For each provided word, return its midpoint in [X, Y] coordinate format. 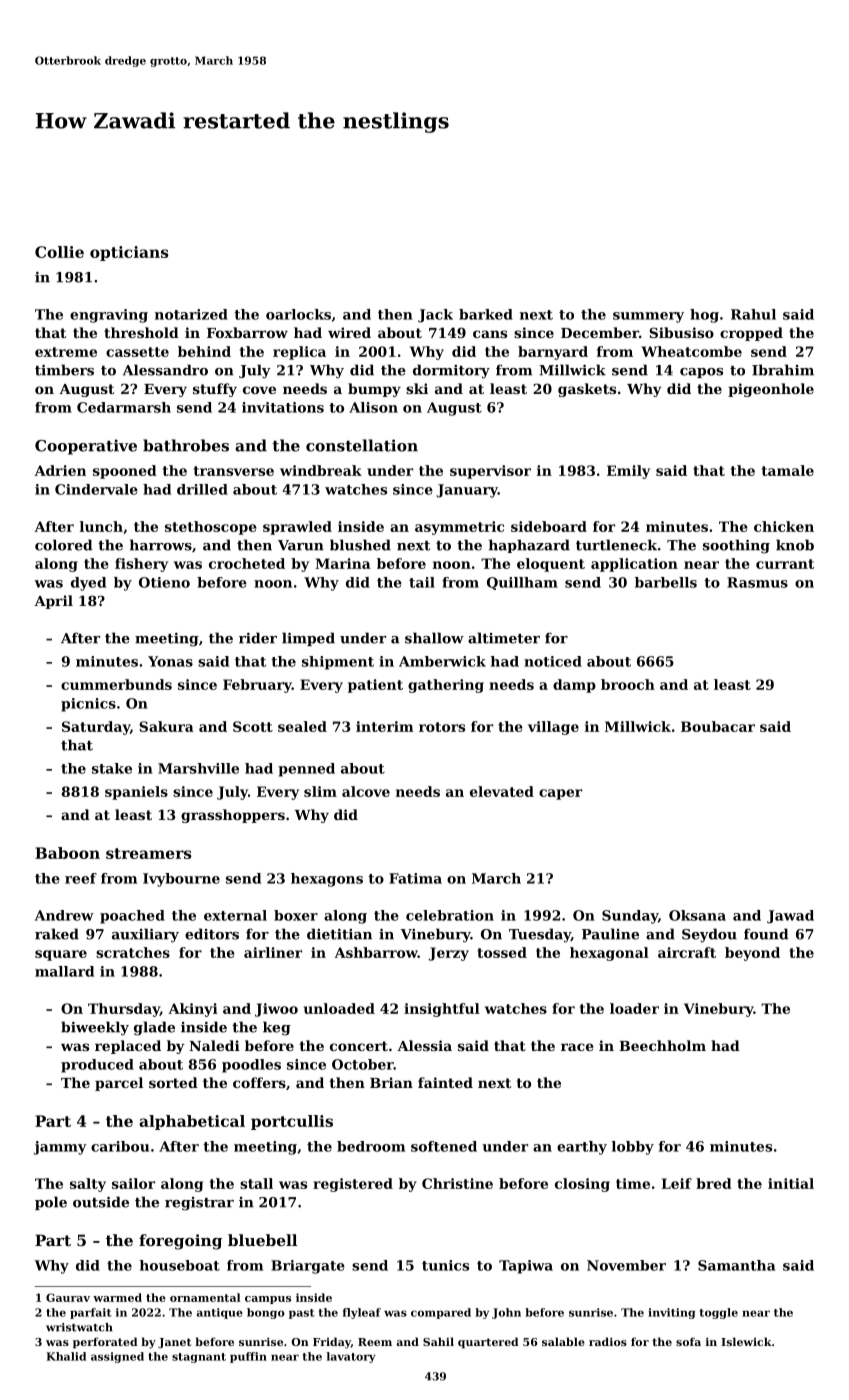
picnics [88, 705]
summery [648, 317]
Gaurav [68, 1297]
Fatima [415, 878]
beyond [752, 954]
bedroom [371, 1146]
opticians [129, 253]
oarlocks [298, 314]
